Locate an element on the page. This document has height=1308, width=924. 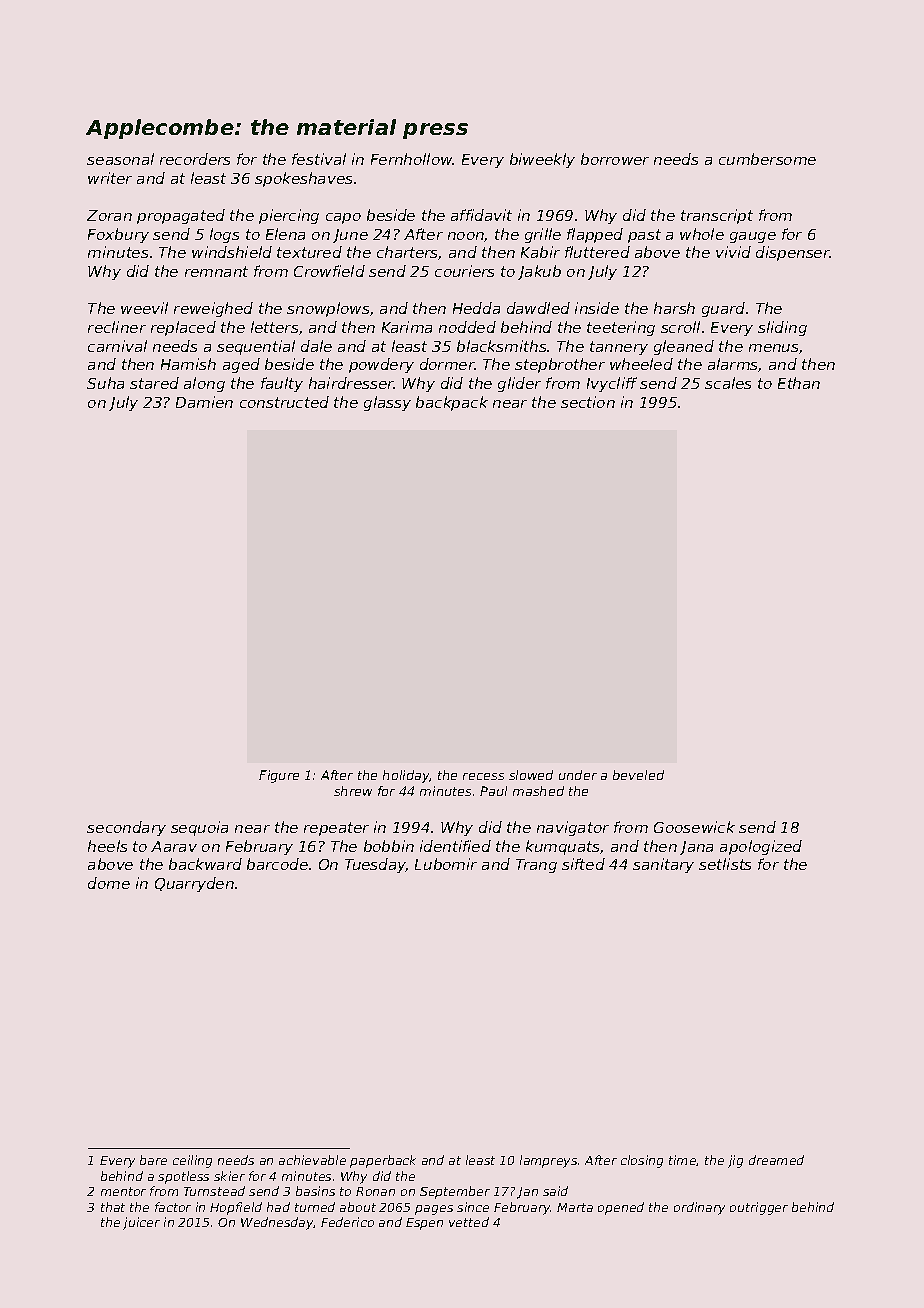
recess is located at coordinates (483, 776).
